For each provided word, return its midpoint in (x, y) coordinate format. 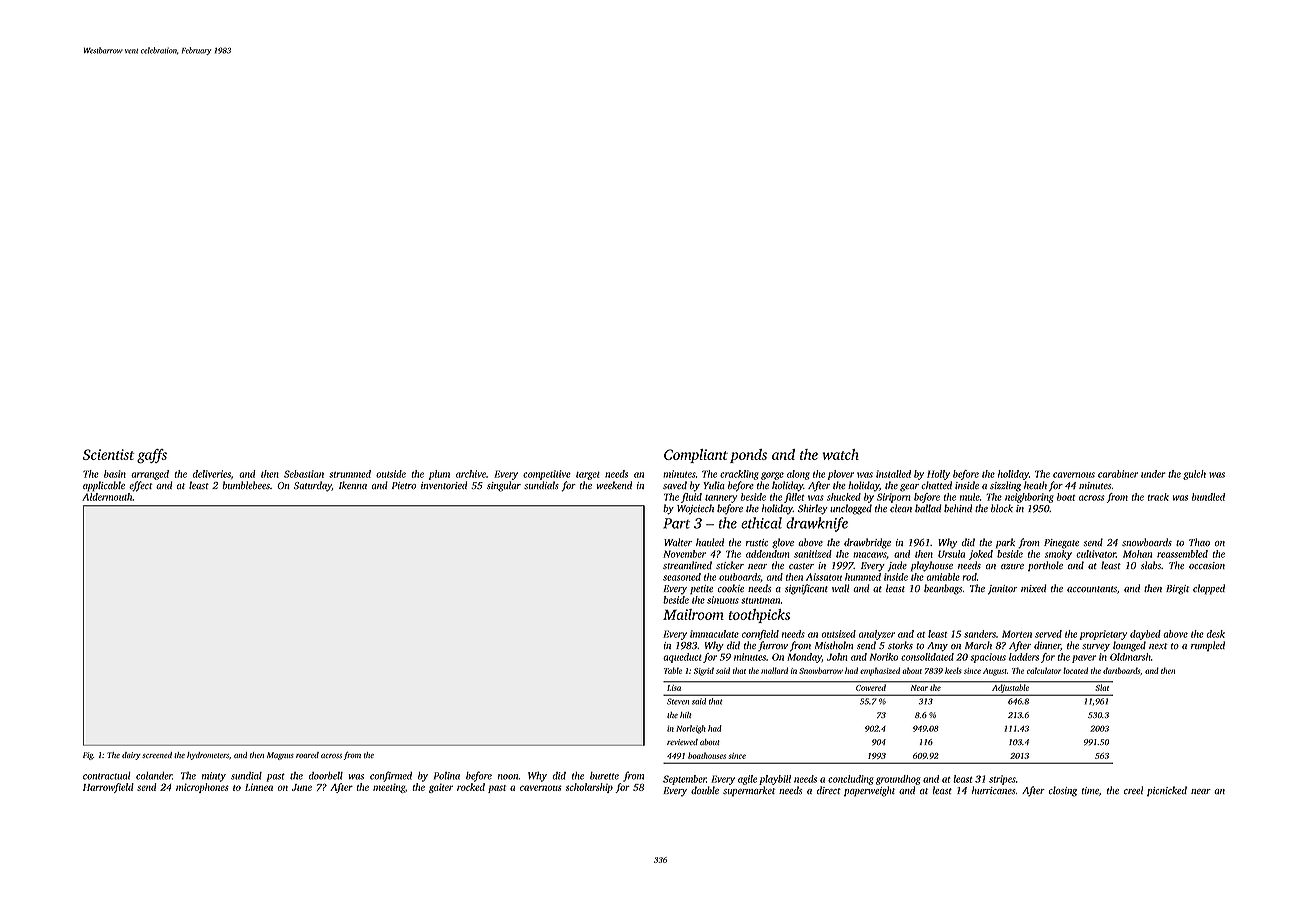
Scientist (108, 454)
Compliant (696, 456)
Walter (678, 542)
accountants (1092, 589)
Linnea (259, 787)
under (1153, 474)
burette (604, 776)
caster (801, 566)
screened (157, 755)
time (1090, 790)
